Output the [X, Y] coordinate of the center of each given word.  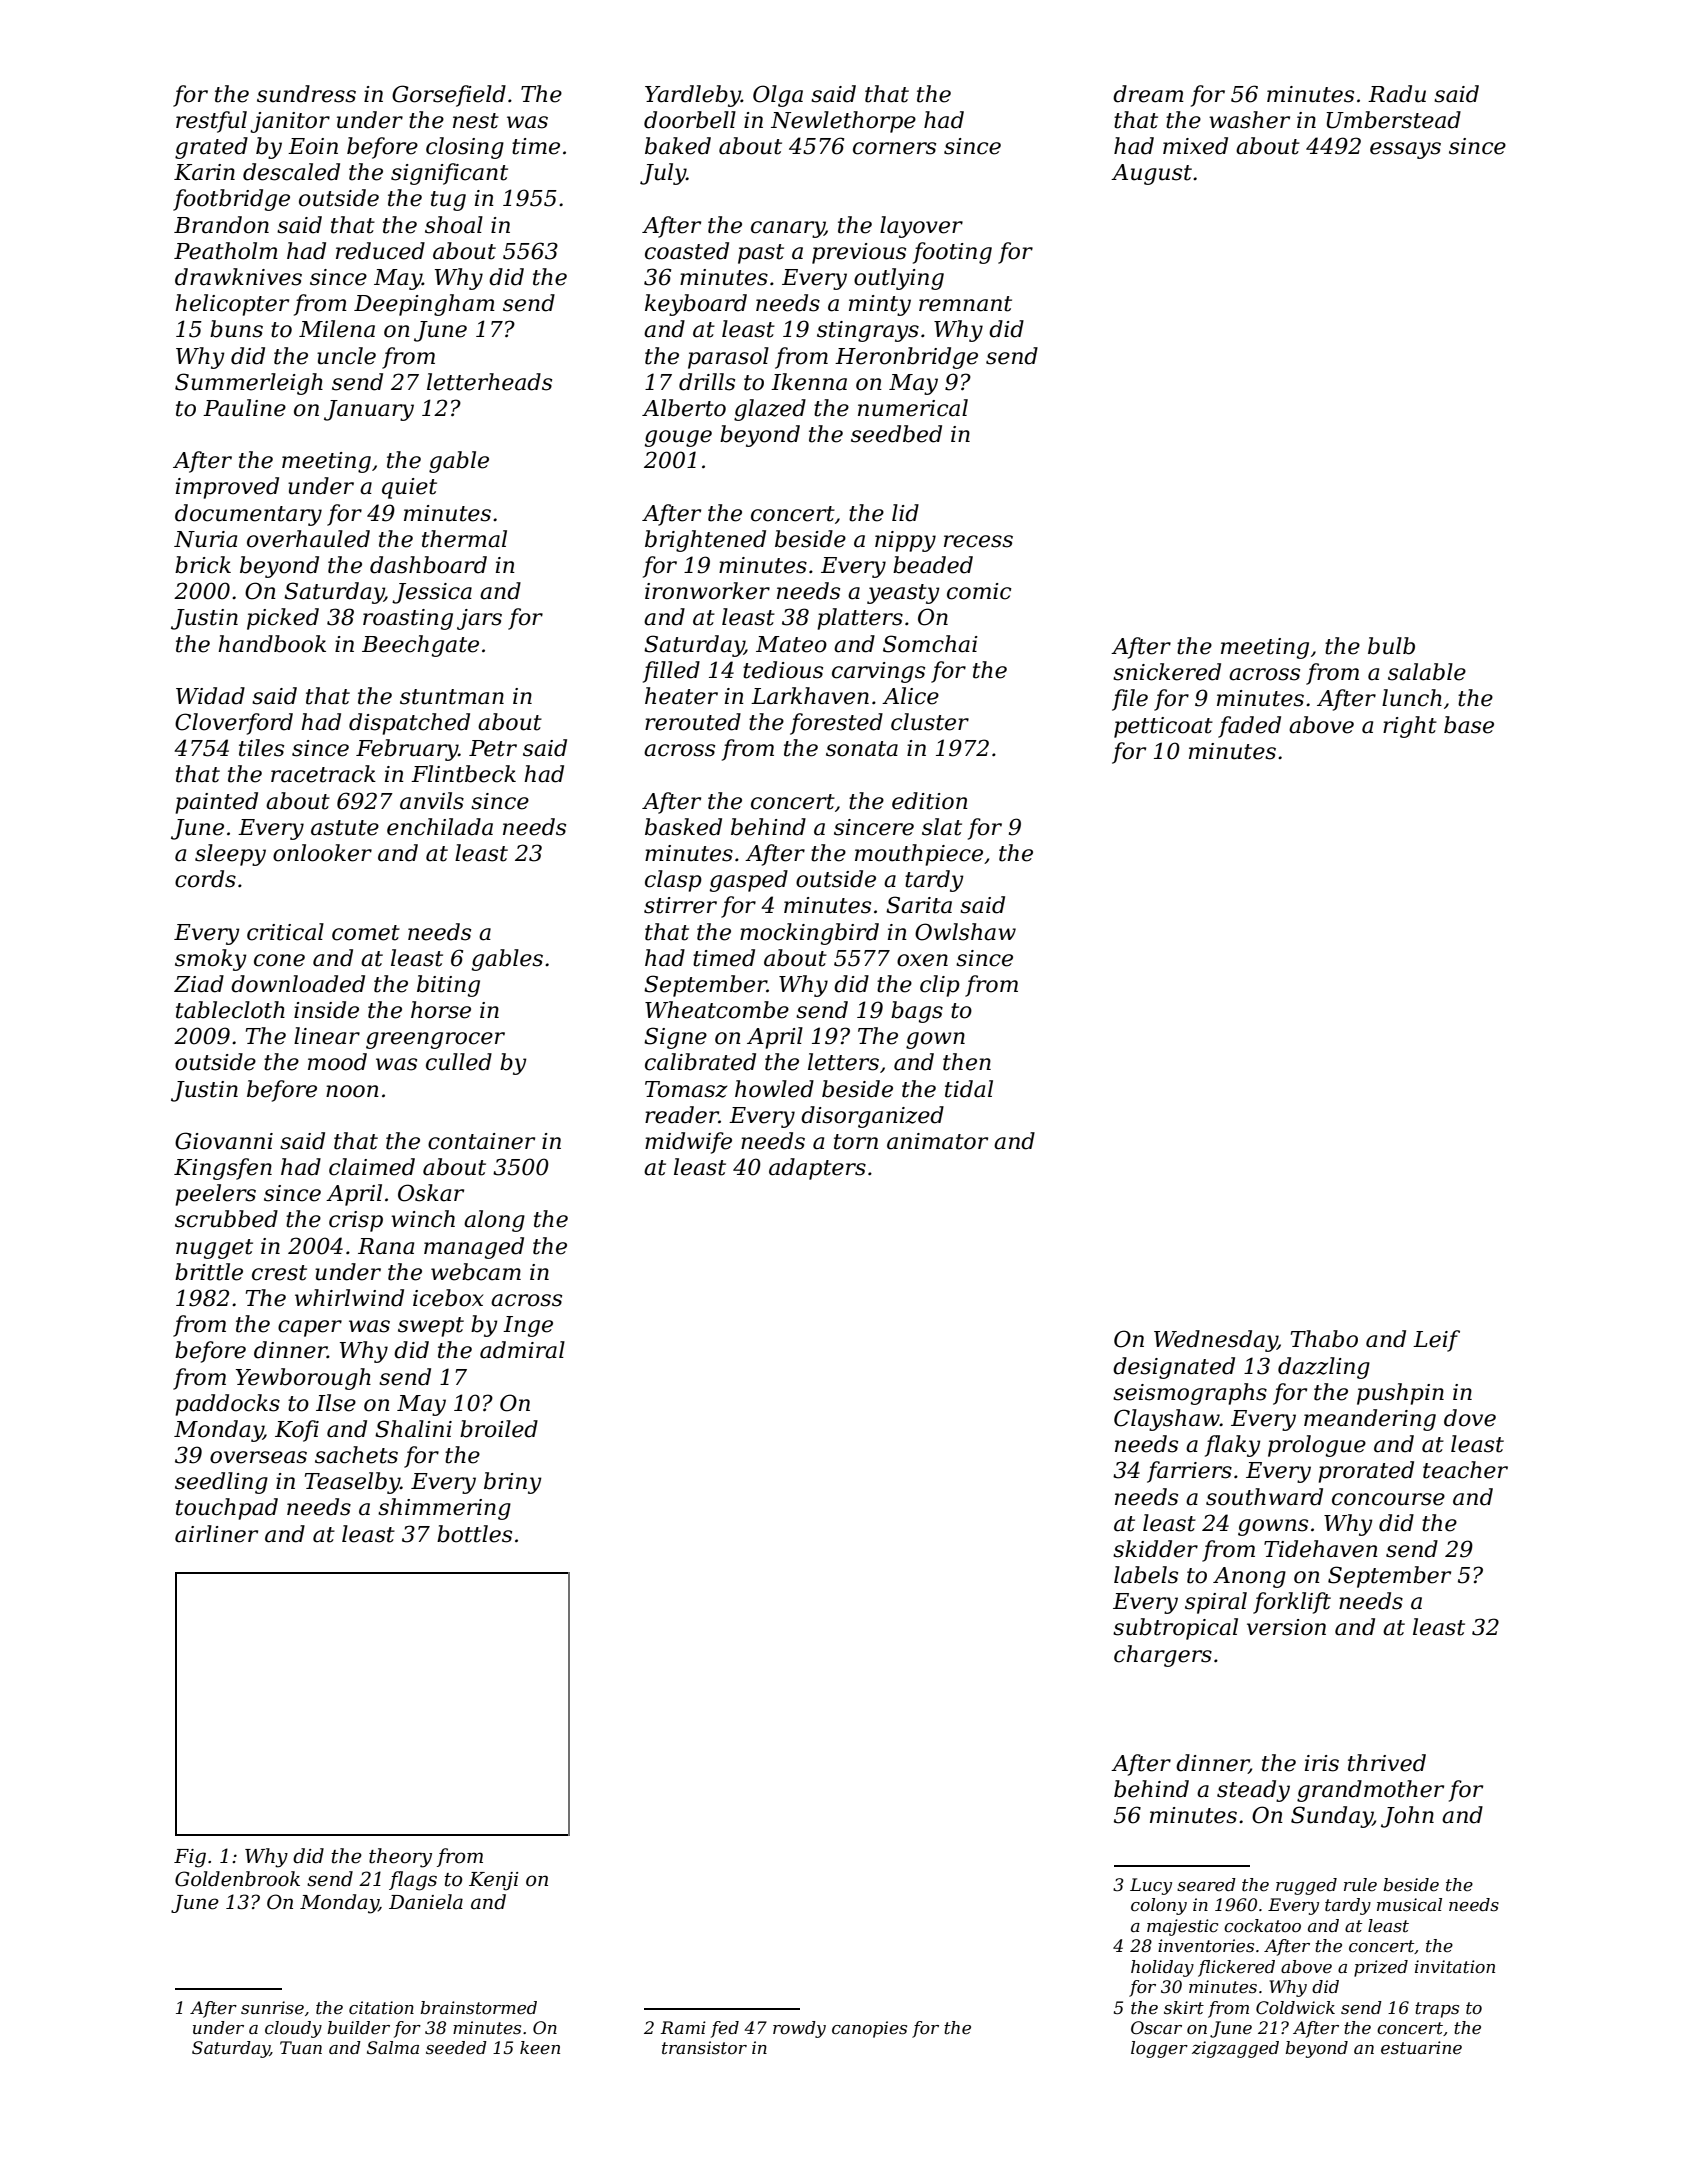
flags [413, 1881]
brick [203, 565]
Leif [1436, 1341]
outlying [899, 279]
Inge [528, 1326]
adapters [817, 1169]
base [1469, 725]
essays [1405, 150]
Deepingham [424, 305]
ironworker [707, 591]
